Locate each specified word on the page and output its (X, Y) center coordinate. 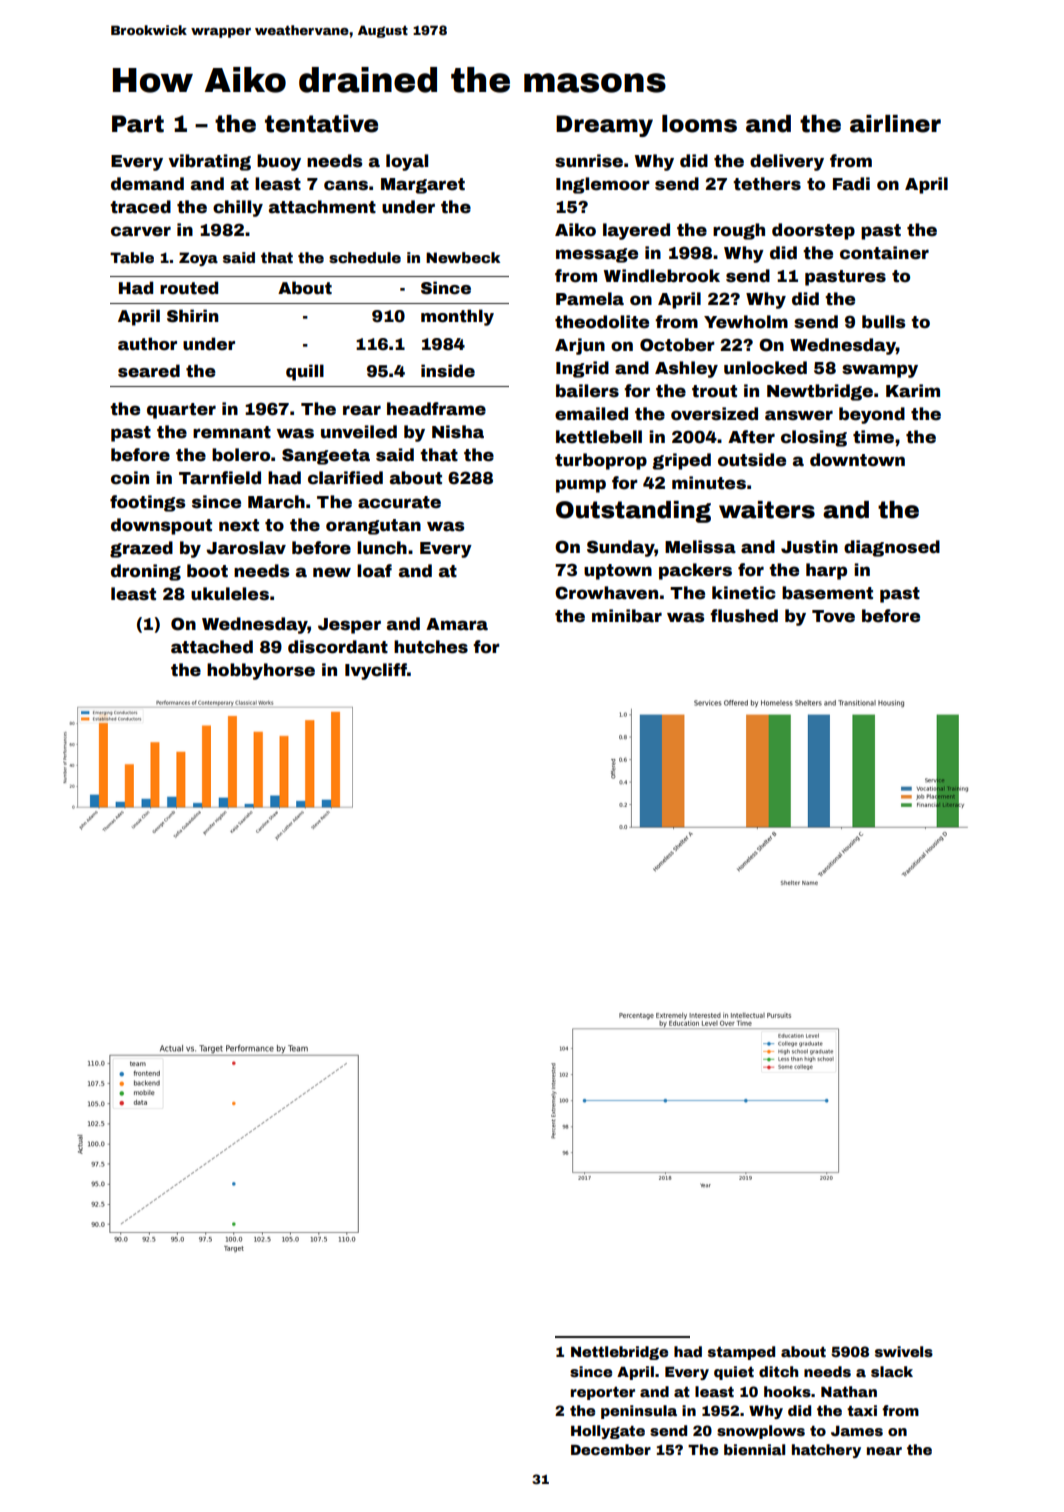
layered (636, 231)
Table (132, 257)
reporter (603, 1393)
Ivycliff (376, 671)
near (884, 1451)
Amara (457, 624)
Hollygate (608, 1432)
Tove (833, 616)
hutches (431, 647)
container (884, 253)
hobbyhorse (261, 671)
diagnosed (892, 548)
